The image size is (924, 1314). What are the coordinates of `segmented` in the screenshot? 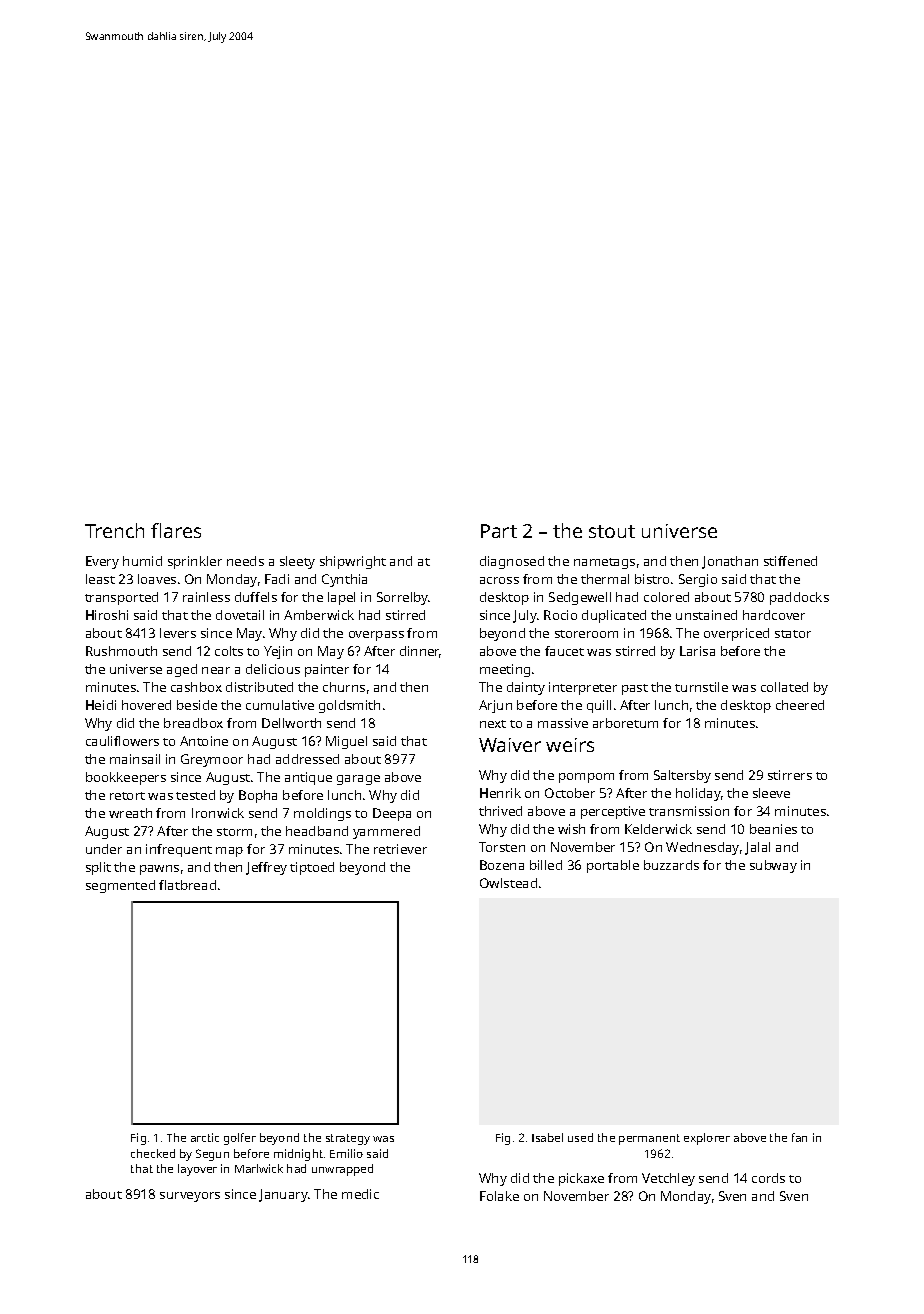 It's located at (120, 886).
